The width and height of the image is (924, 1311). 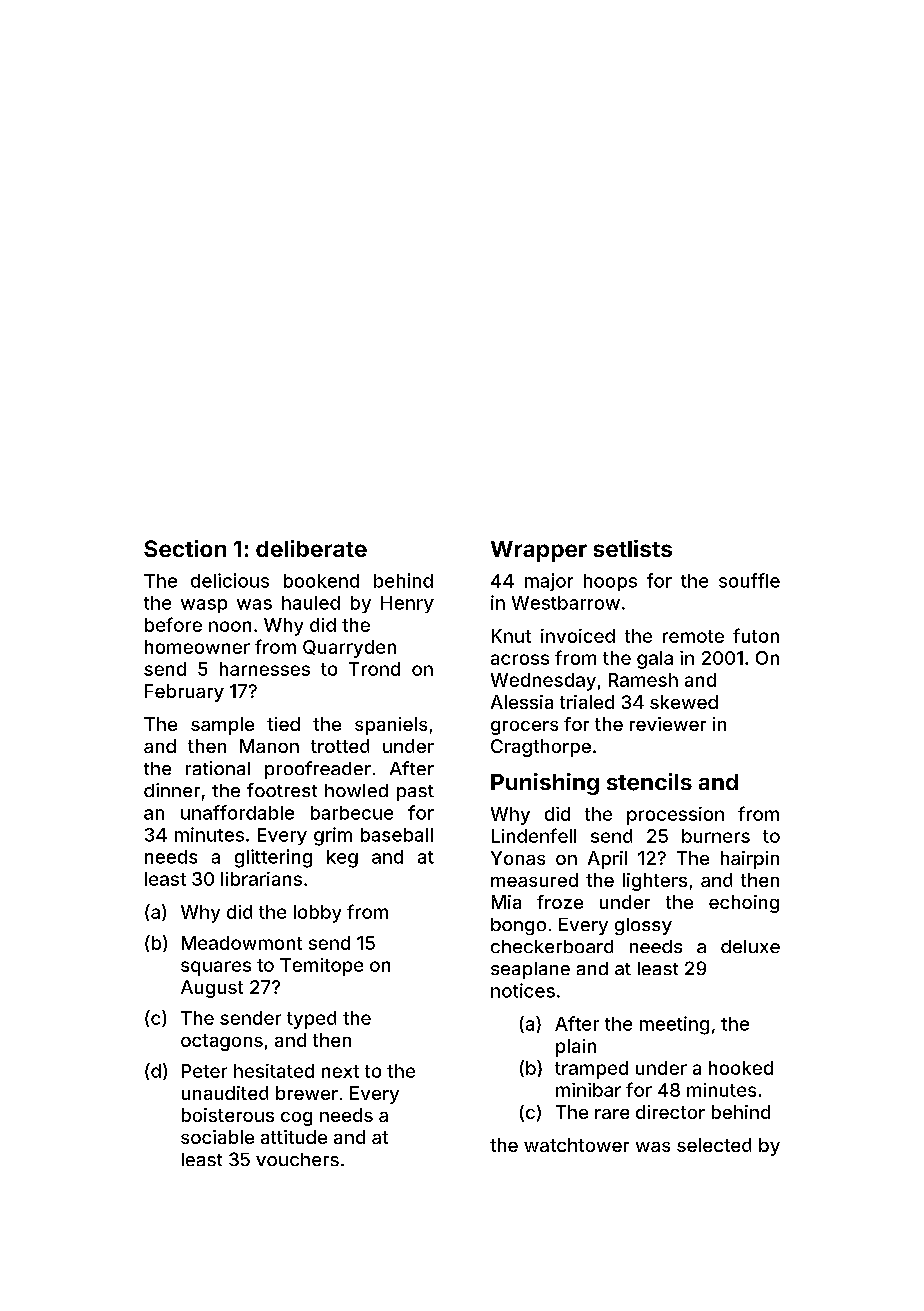 What do you see at coordinates (588, 1090) in the image?
I see `minibar` at bounding box center [588, 1090].
